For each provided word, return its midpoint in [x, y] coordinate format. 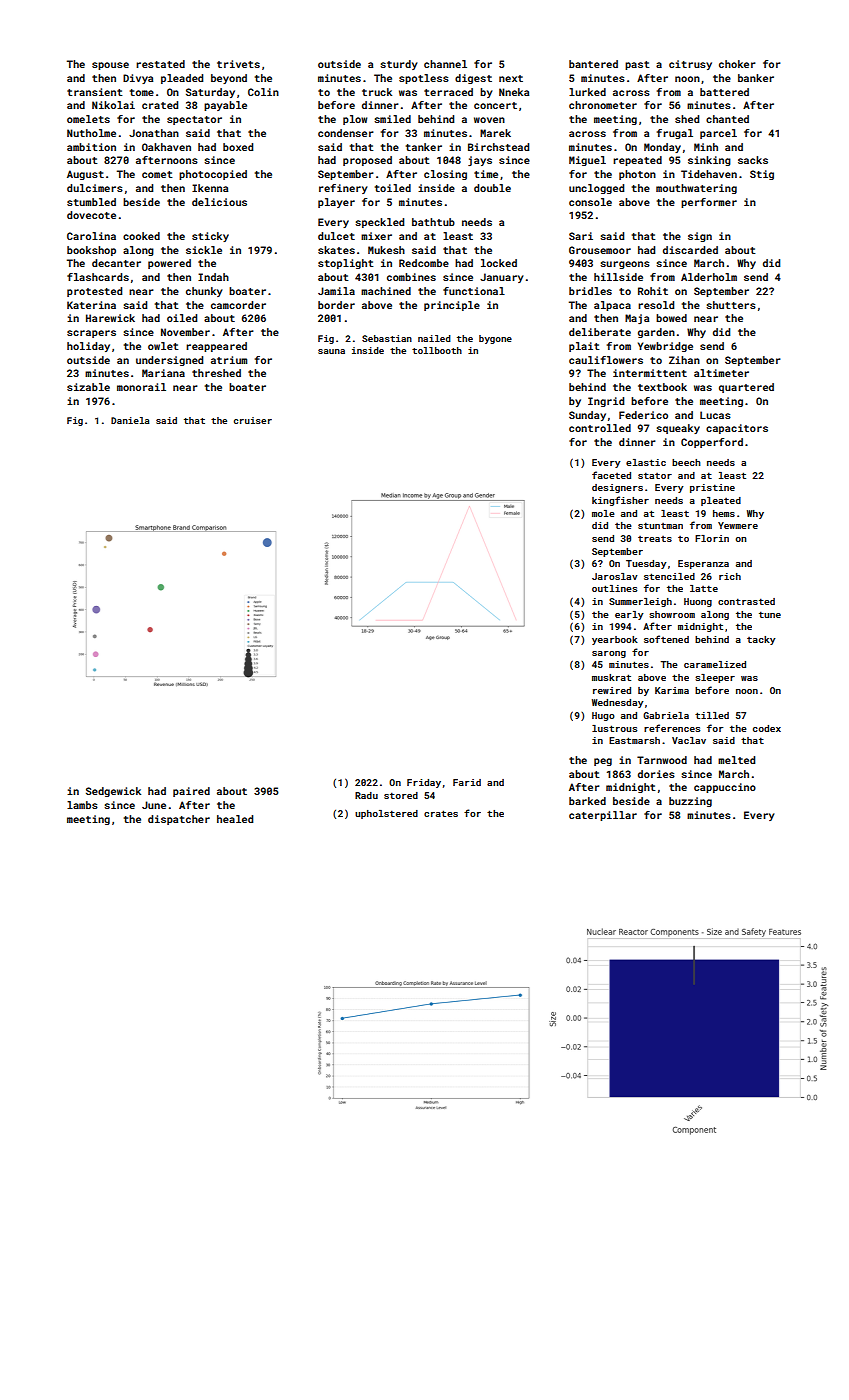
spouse [110, 66]
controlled [600, 428]
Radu [366, 795]
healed [235, 819]
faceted [611, 475]
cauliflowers [606, 360]
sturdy [399, 65]
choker [737, 64]
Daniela [130, 420]
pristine [712, 488]
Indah [213, 277]
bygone [495, 339]
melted [736, 760]
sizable [88, 387]
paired [191, 792]
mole [603, 513]
